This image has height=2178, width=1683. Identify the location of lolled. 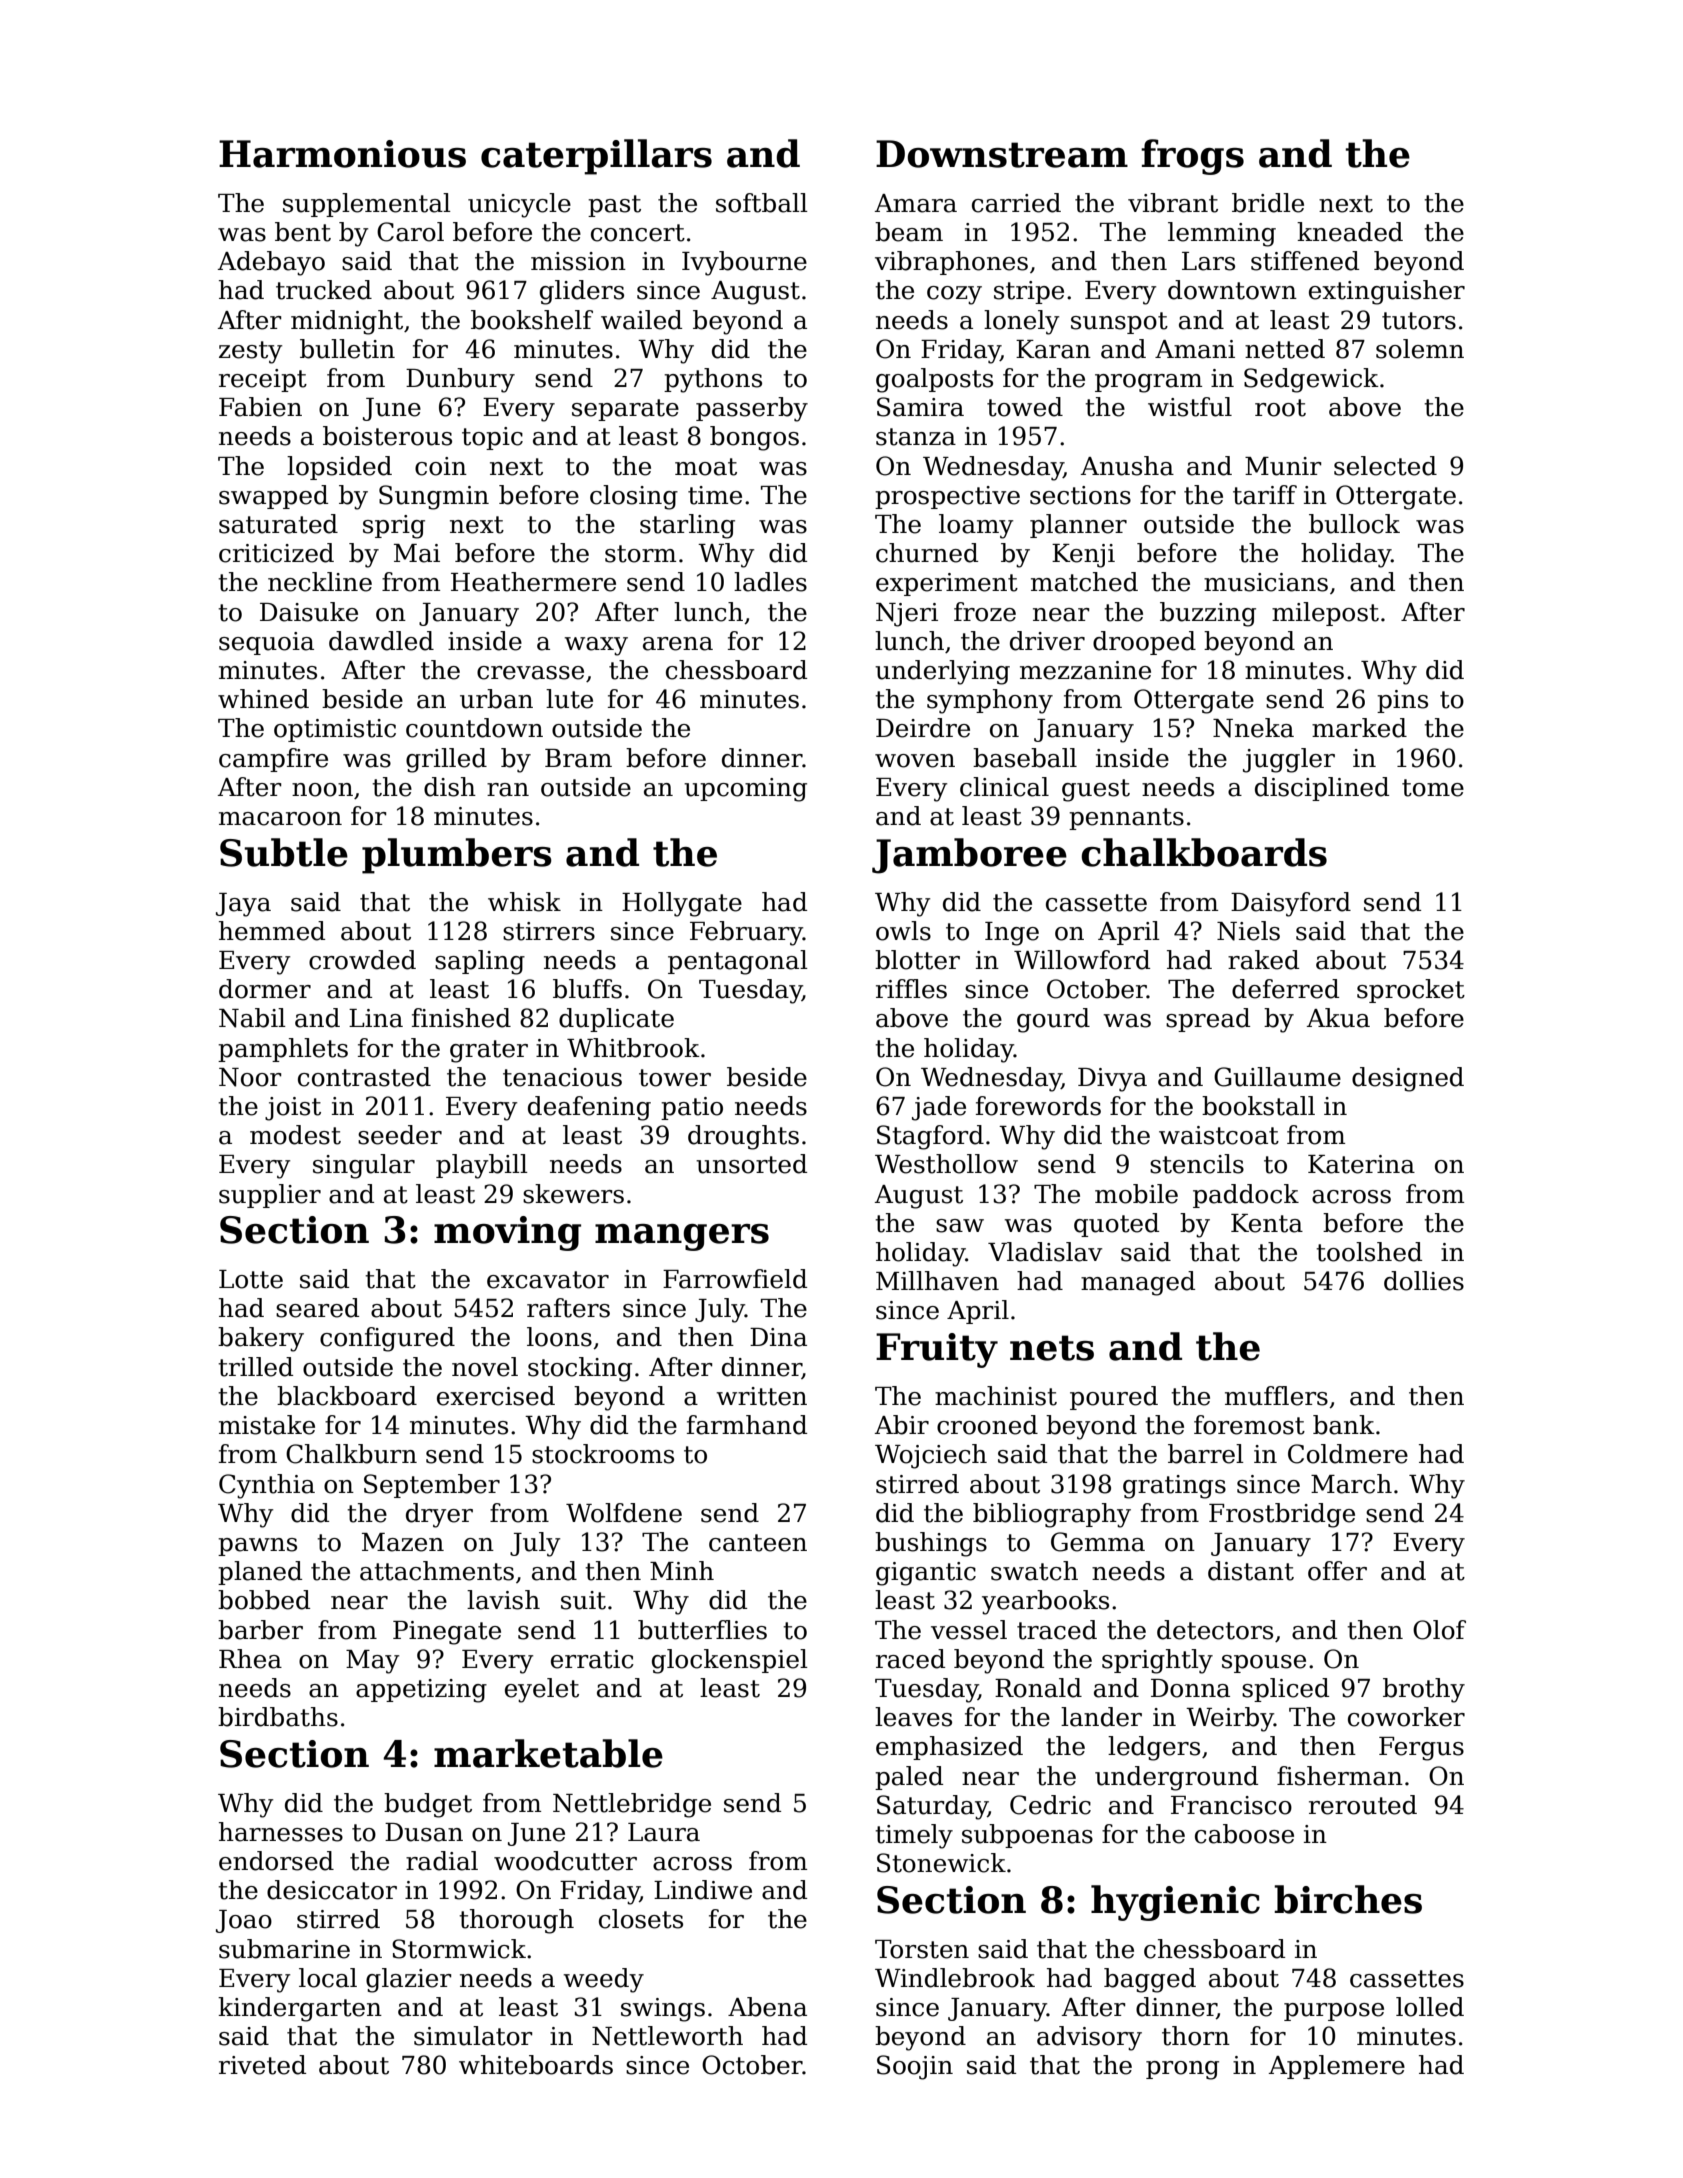
(1430, 2007).
